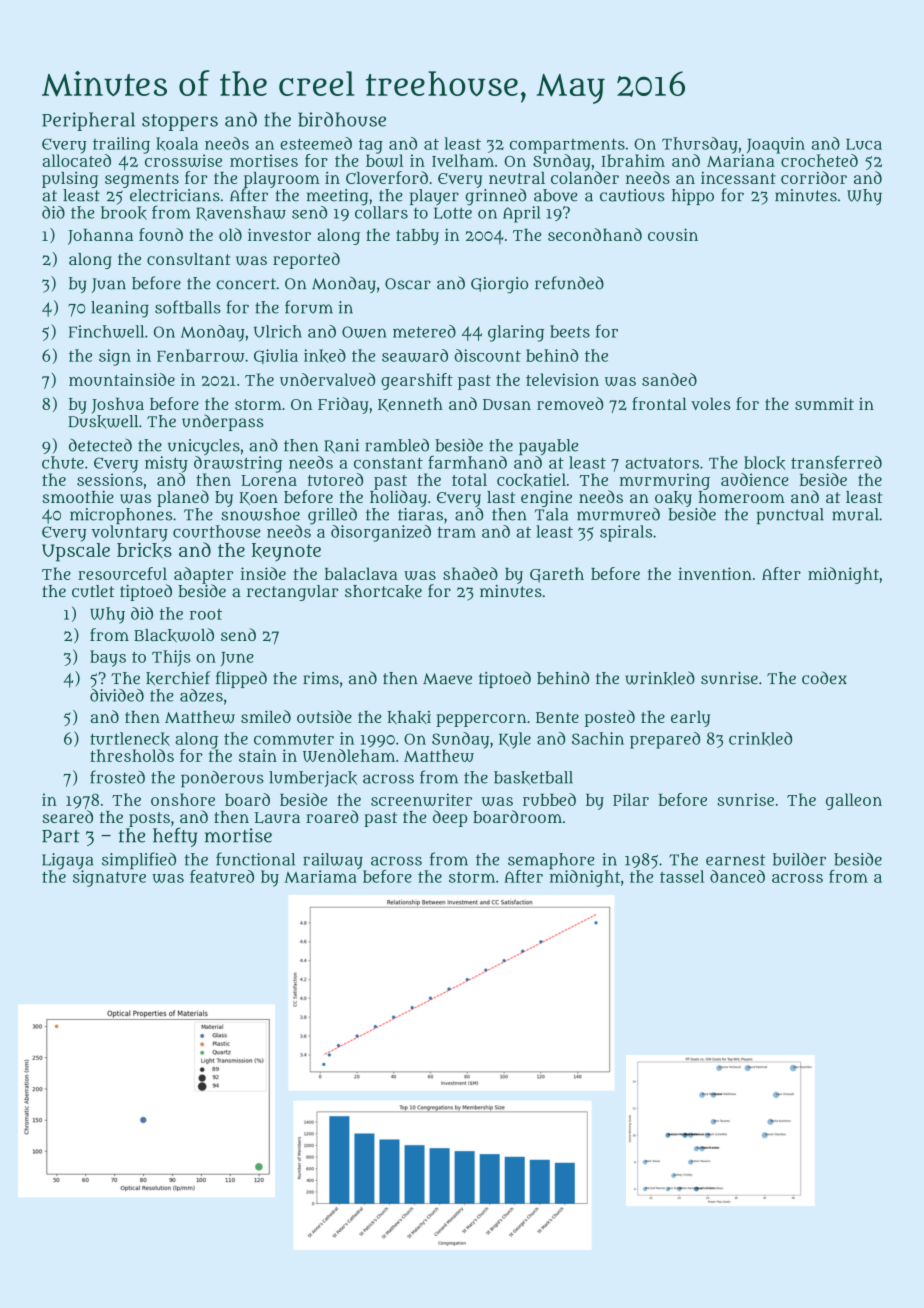 Image resolution: width=924 pixels, height=1308 pixels. What do you see at coordinates (814, 177) in the document?
I see `corridor` at bounding box center [814, 177].
